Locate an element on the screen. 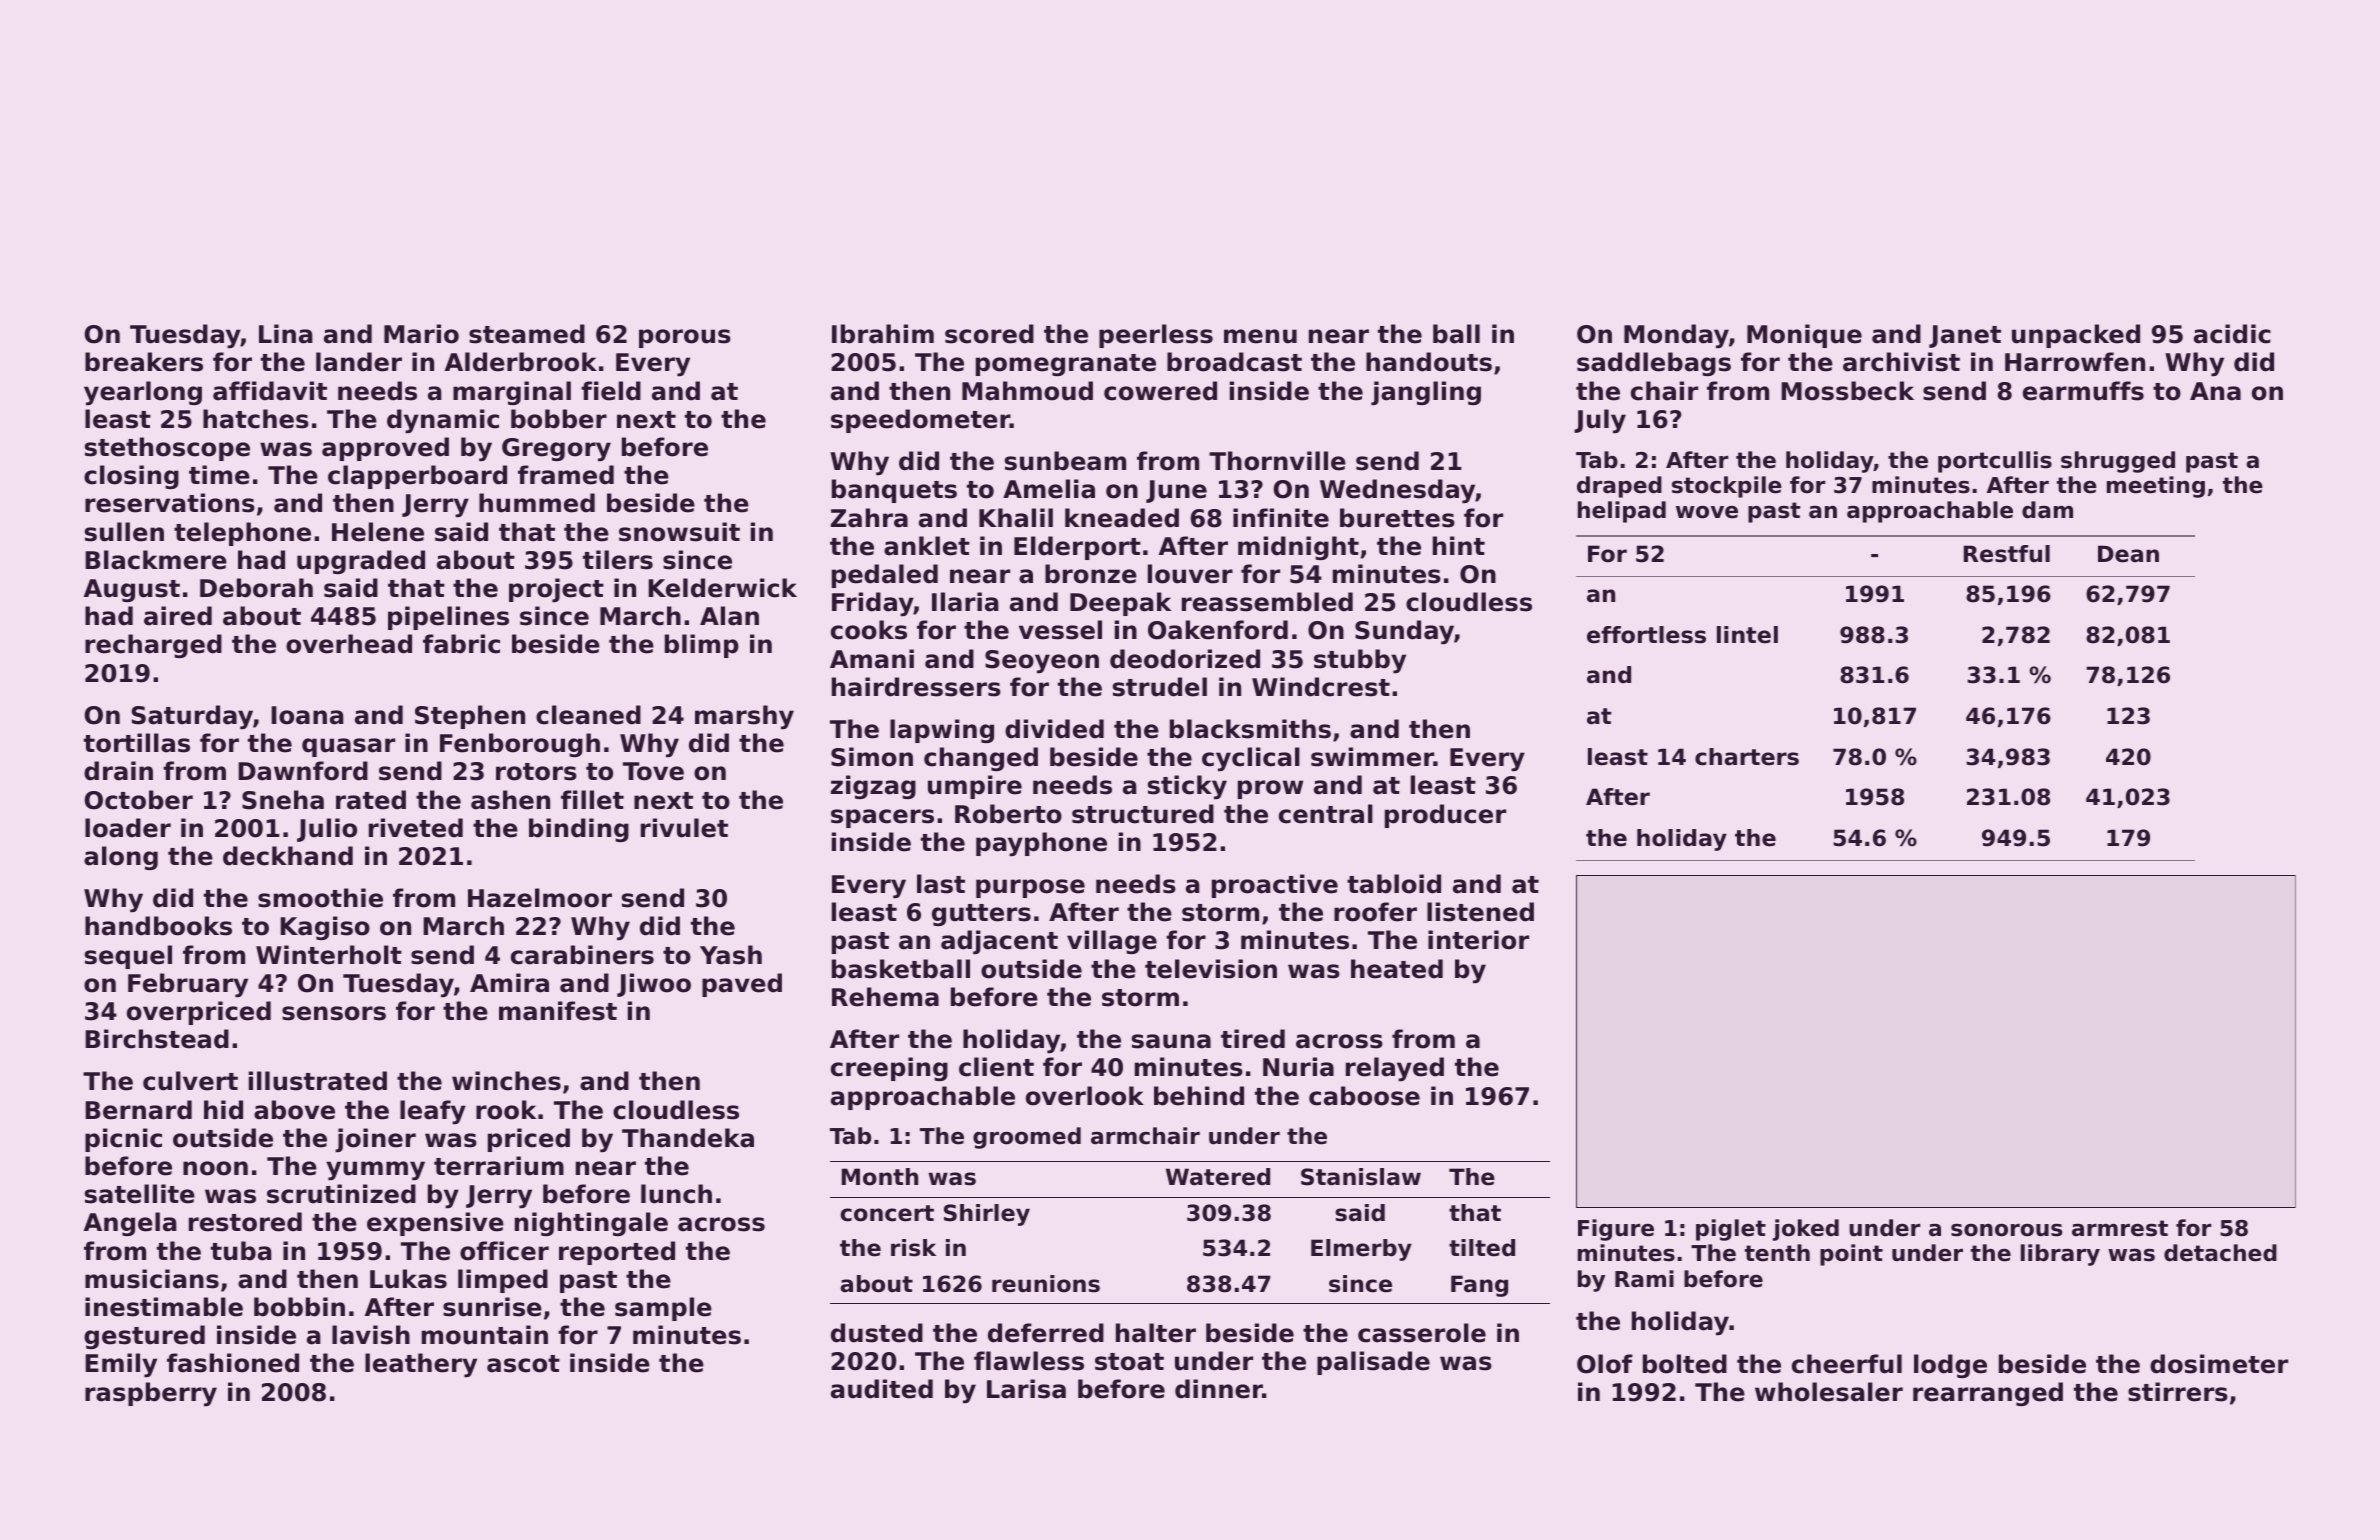 This screenshot has height=1540, width=2380. handbooks is located at coordinates (158, 926).
